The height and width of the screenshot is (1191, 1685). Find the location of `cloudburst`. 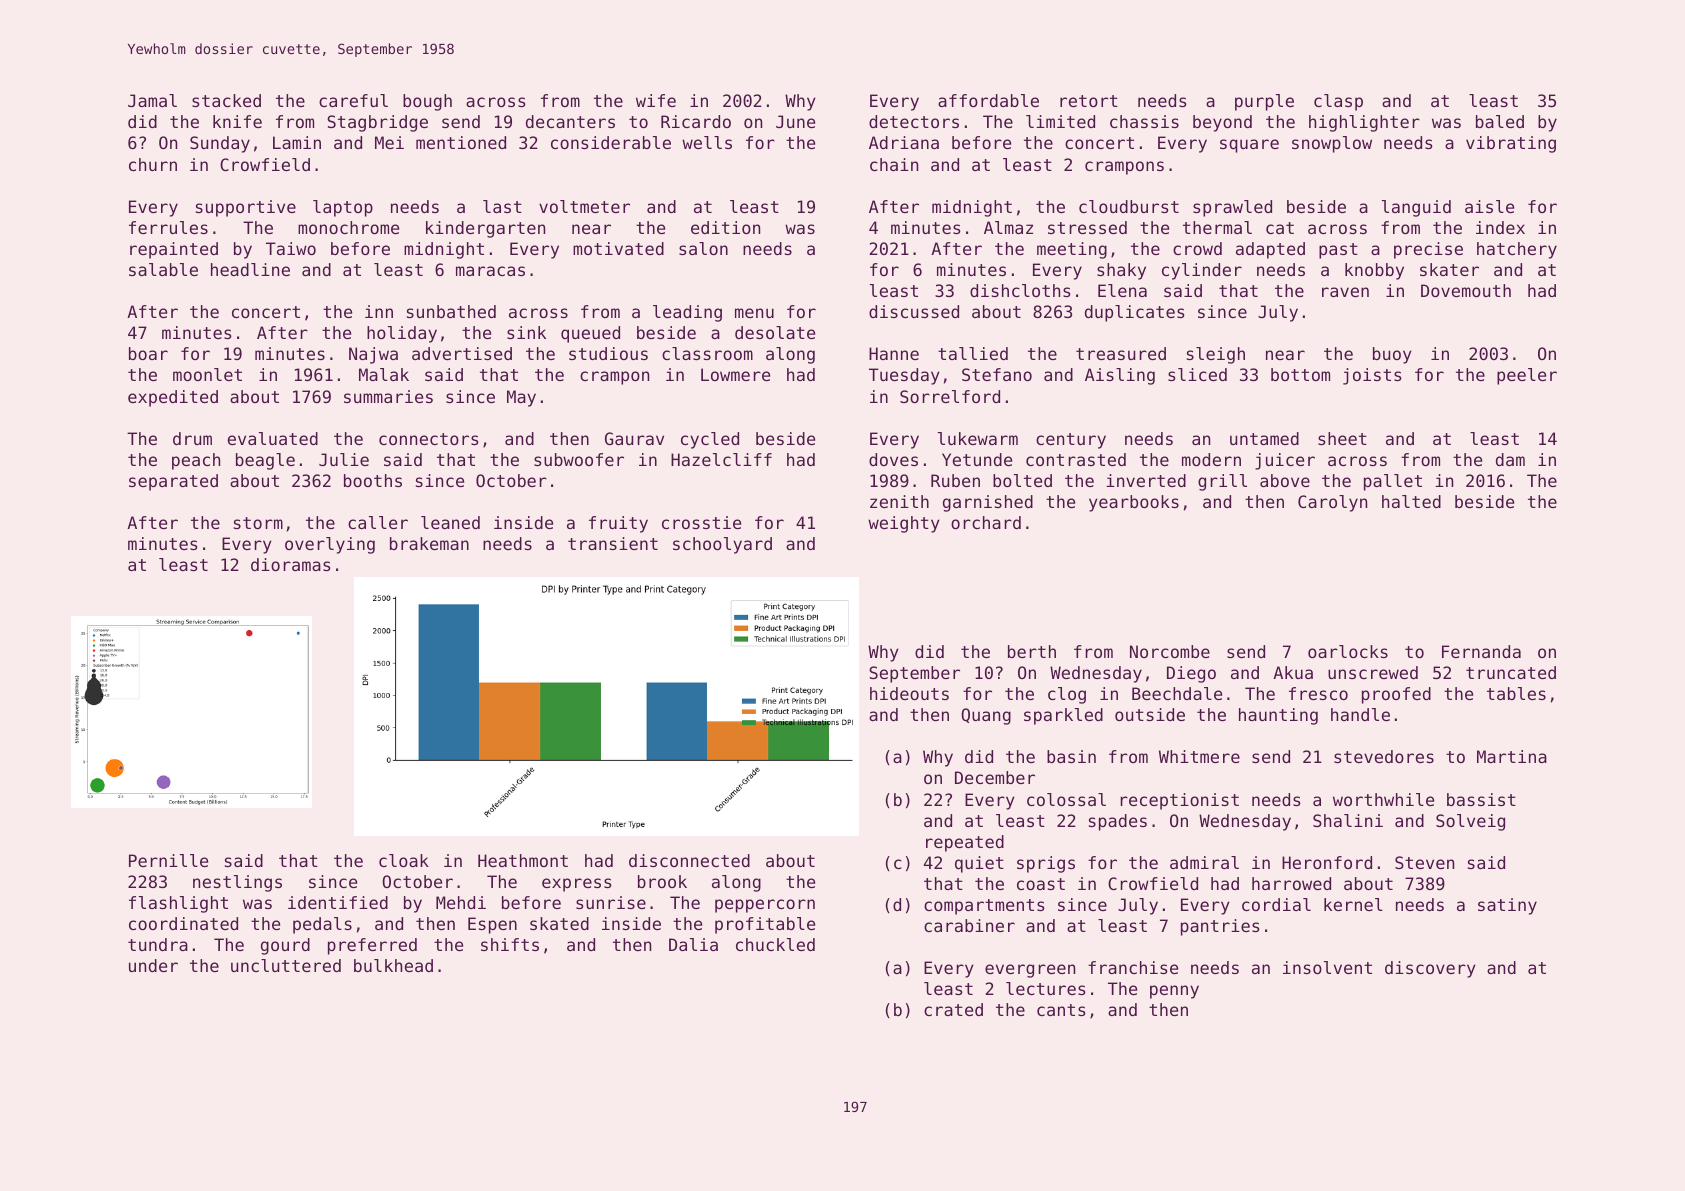

cloudburst is located at coordinates (1129, 206).
